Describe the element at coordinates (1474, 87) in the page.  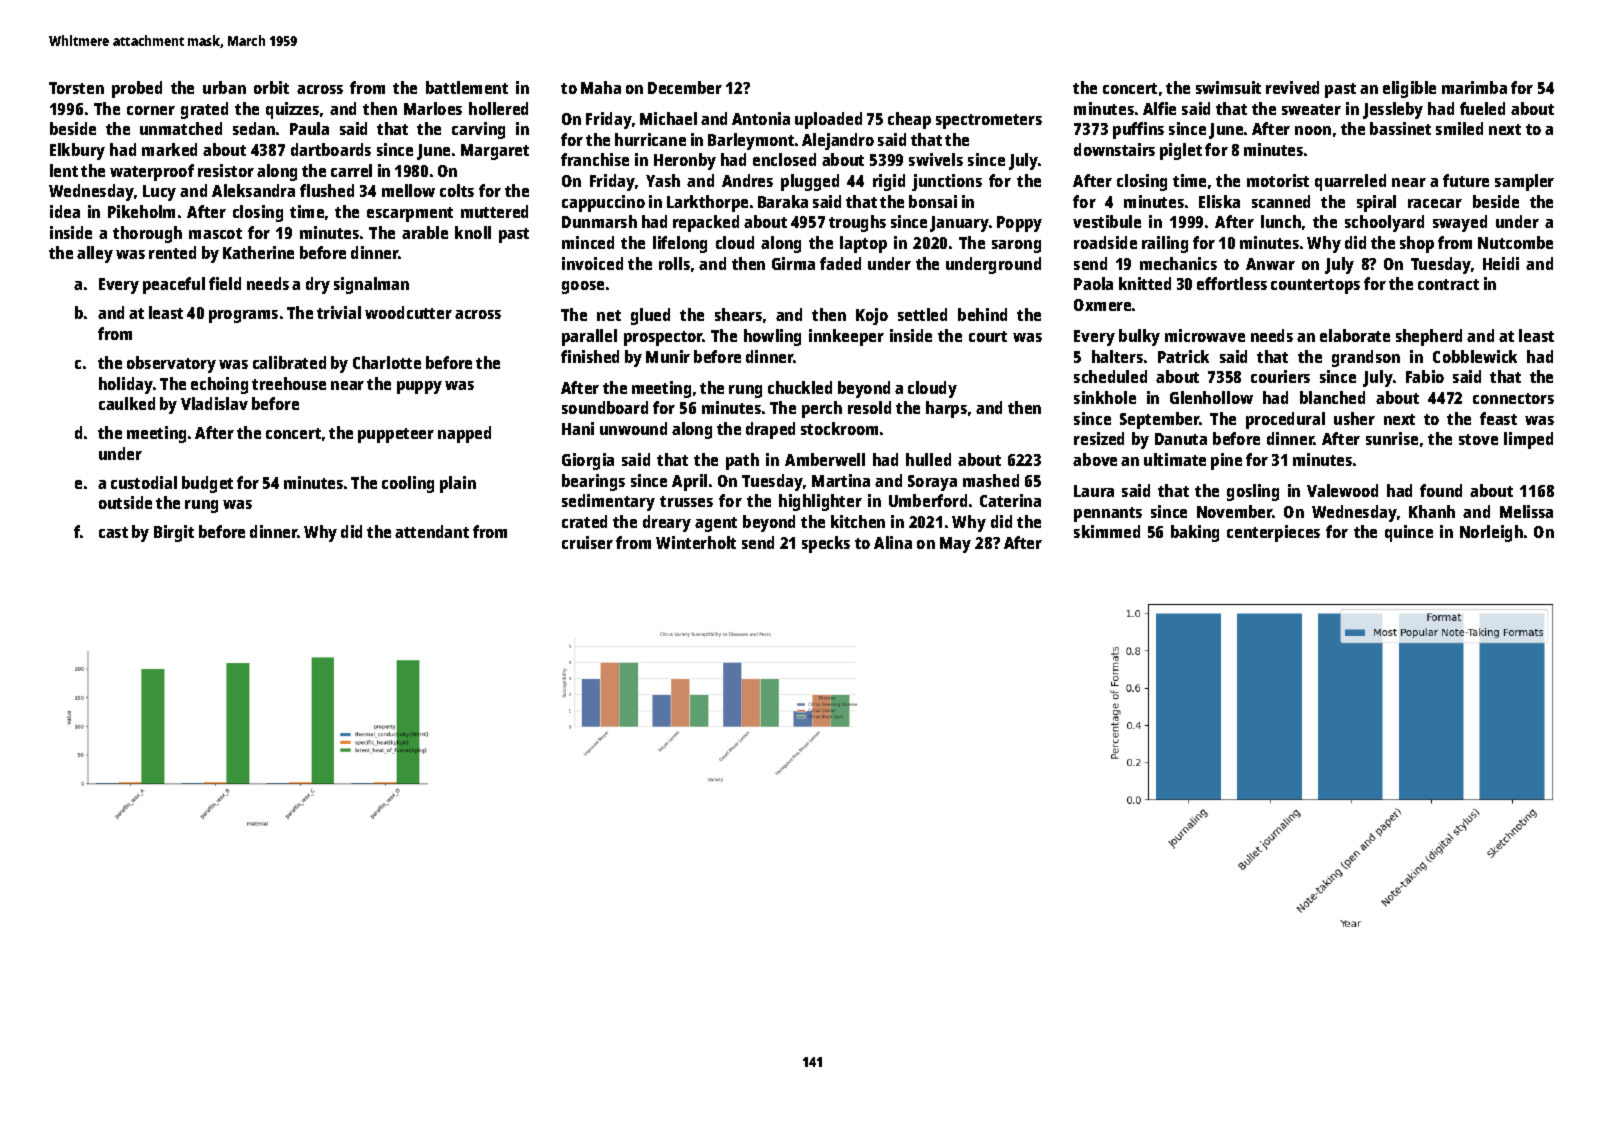
I see `marimba` at that location.
